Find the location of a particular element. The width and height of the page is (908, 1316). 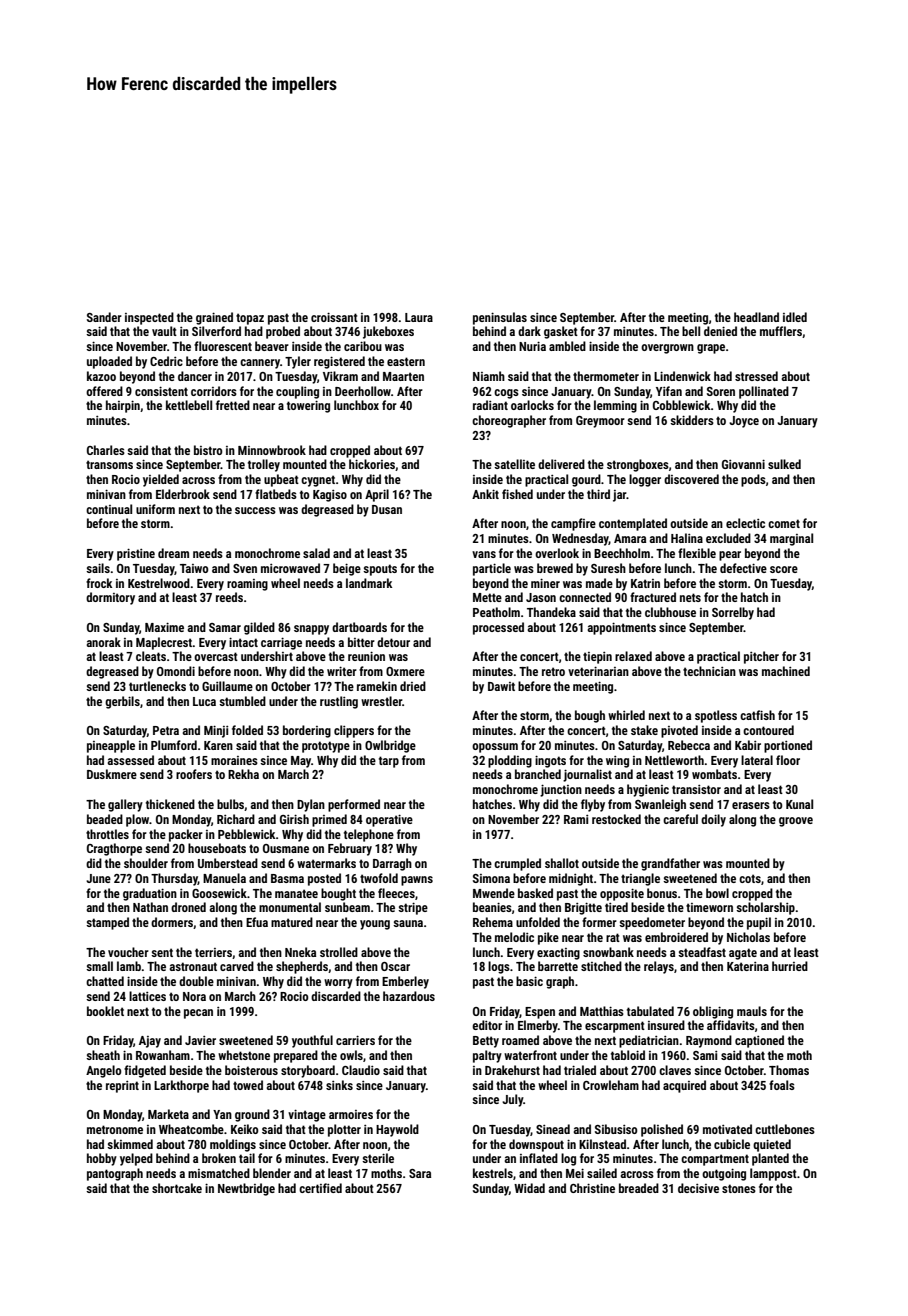

fidgeted is located at coordinates (145, 1071).
